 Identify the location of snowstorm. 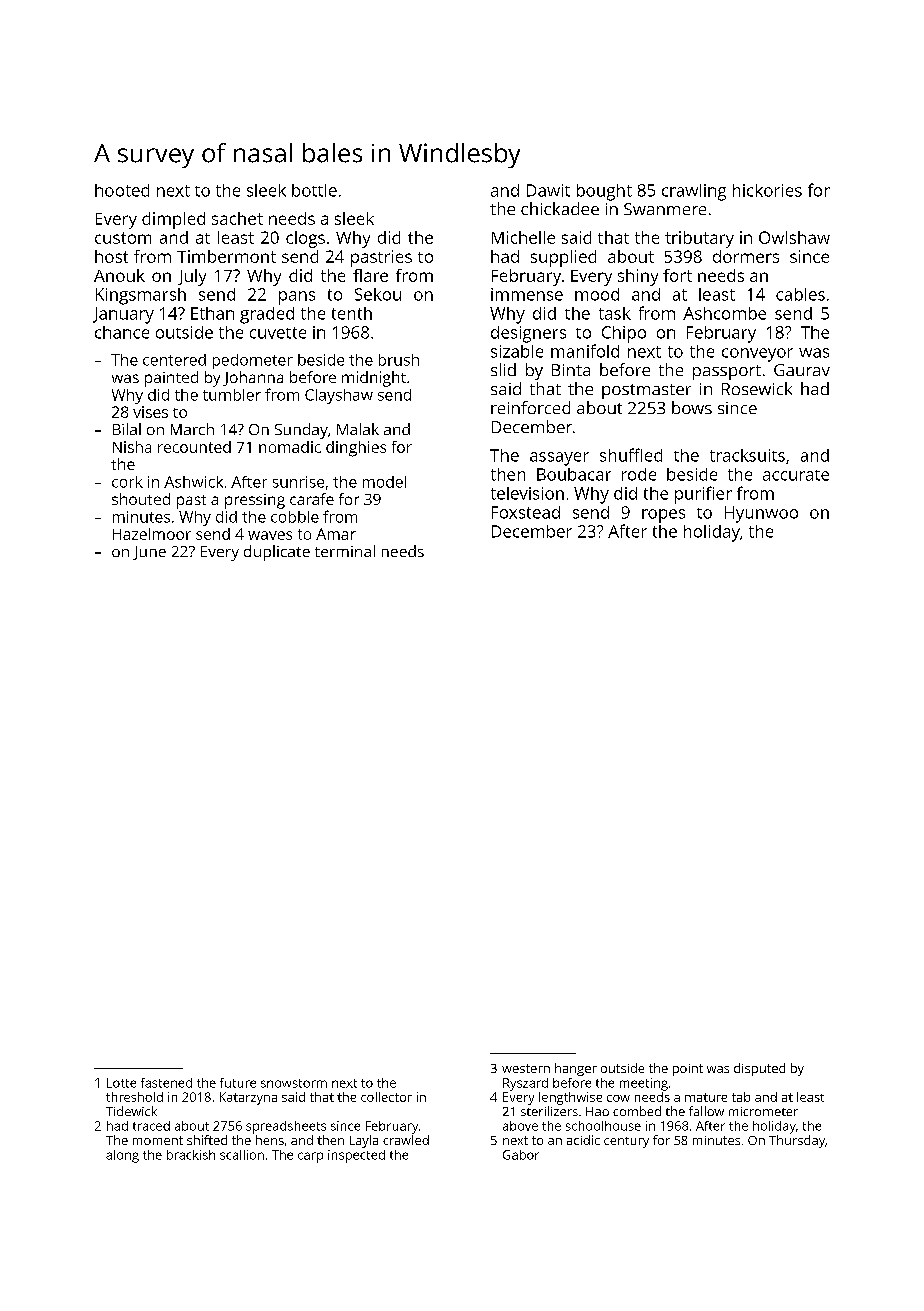
(294, 1083).
